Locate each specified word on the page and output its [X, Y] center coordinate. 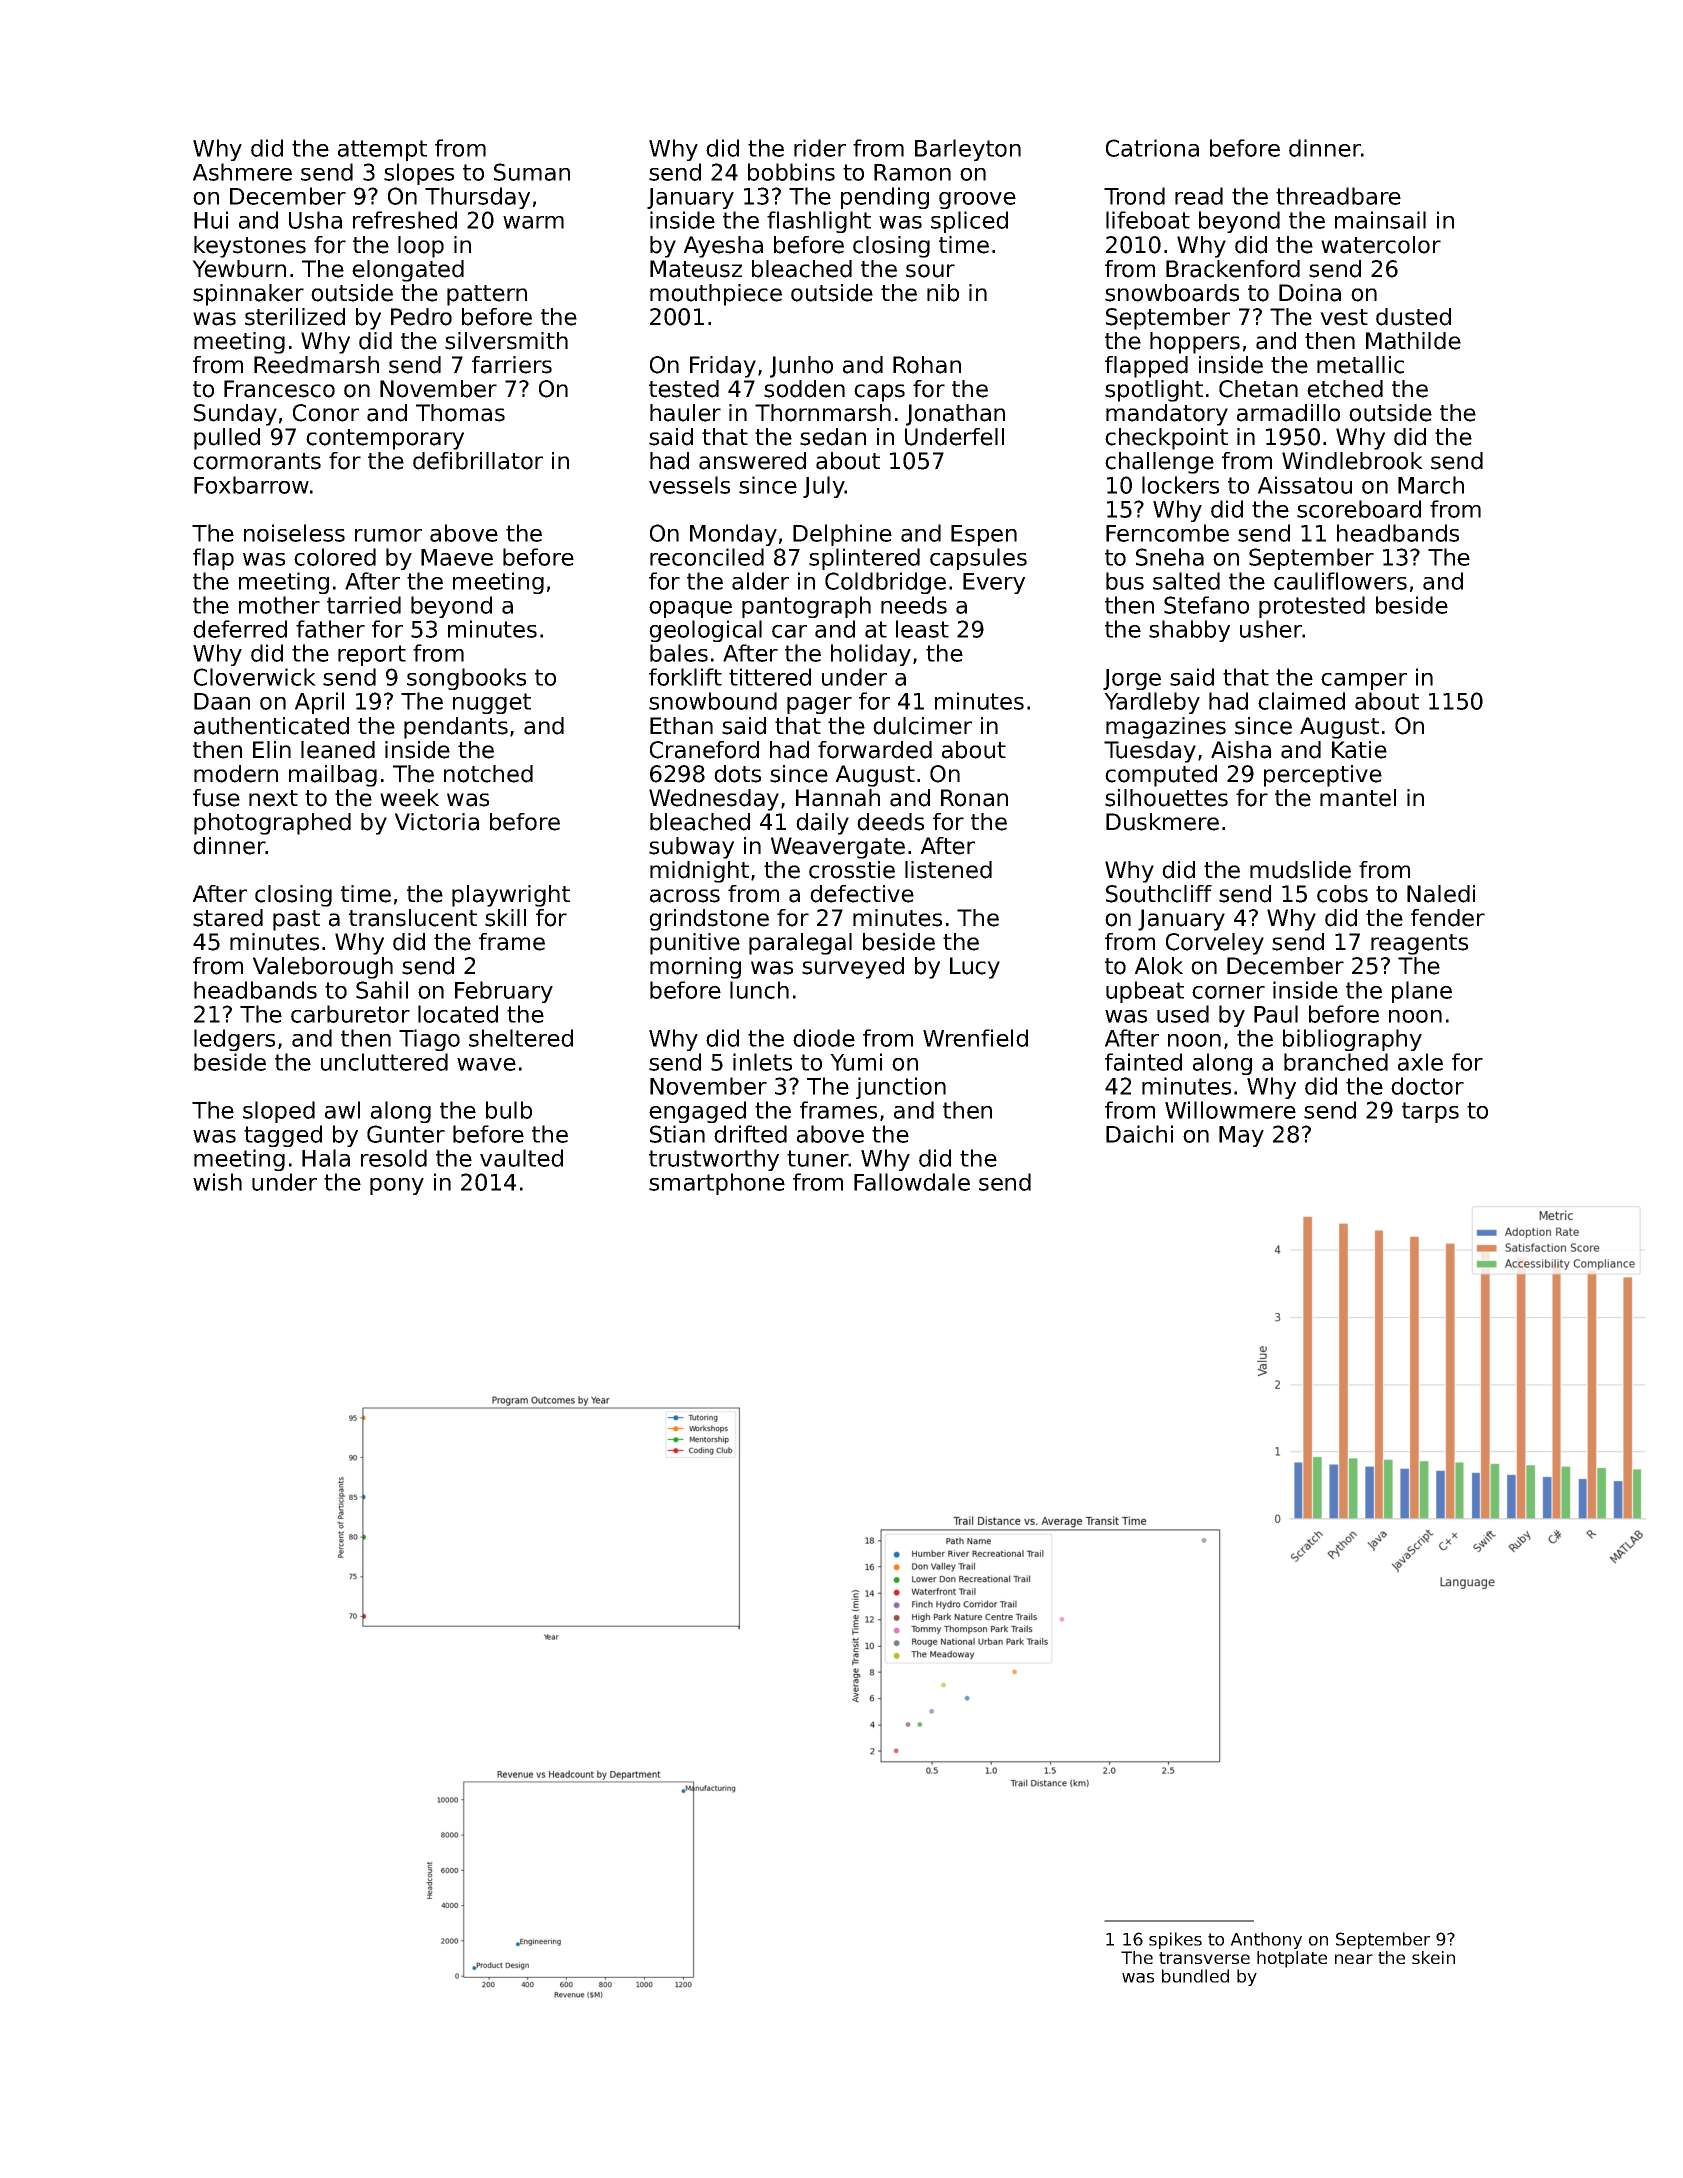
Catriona [1152, 148]
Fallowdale [912, 1182]
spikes [1175, 1940]
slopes [419, 174]
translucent [413, 918]
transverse [1204, 1958]
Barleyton [968, 150]
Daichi [1139, 1134]
